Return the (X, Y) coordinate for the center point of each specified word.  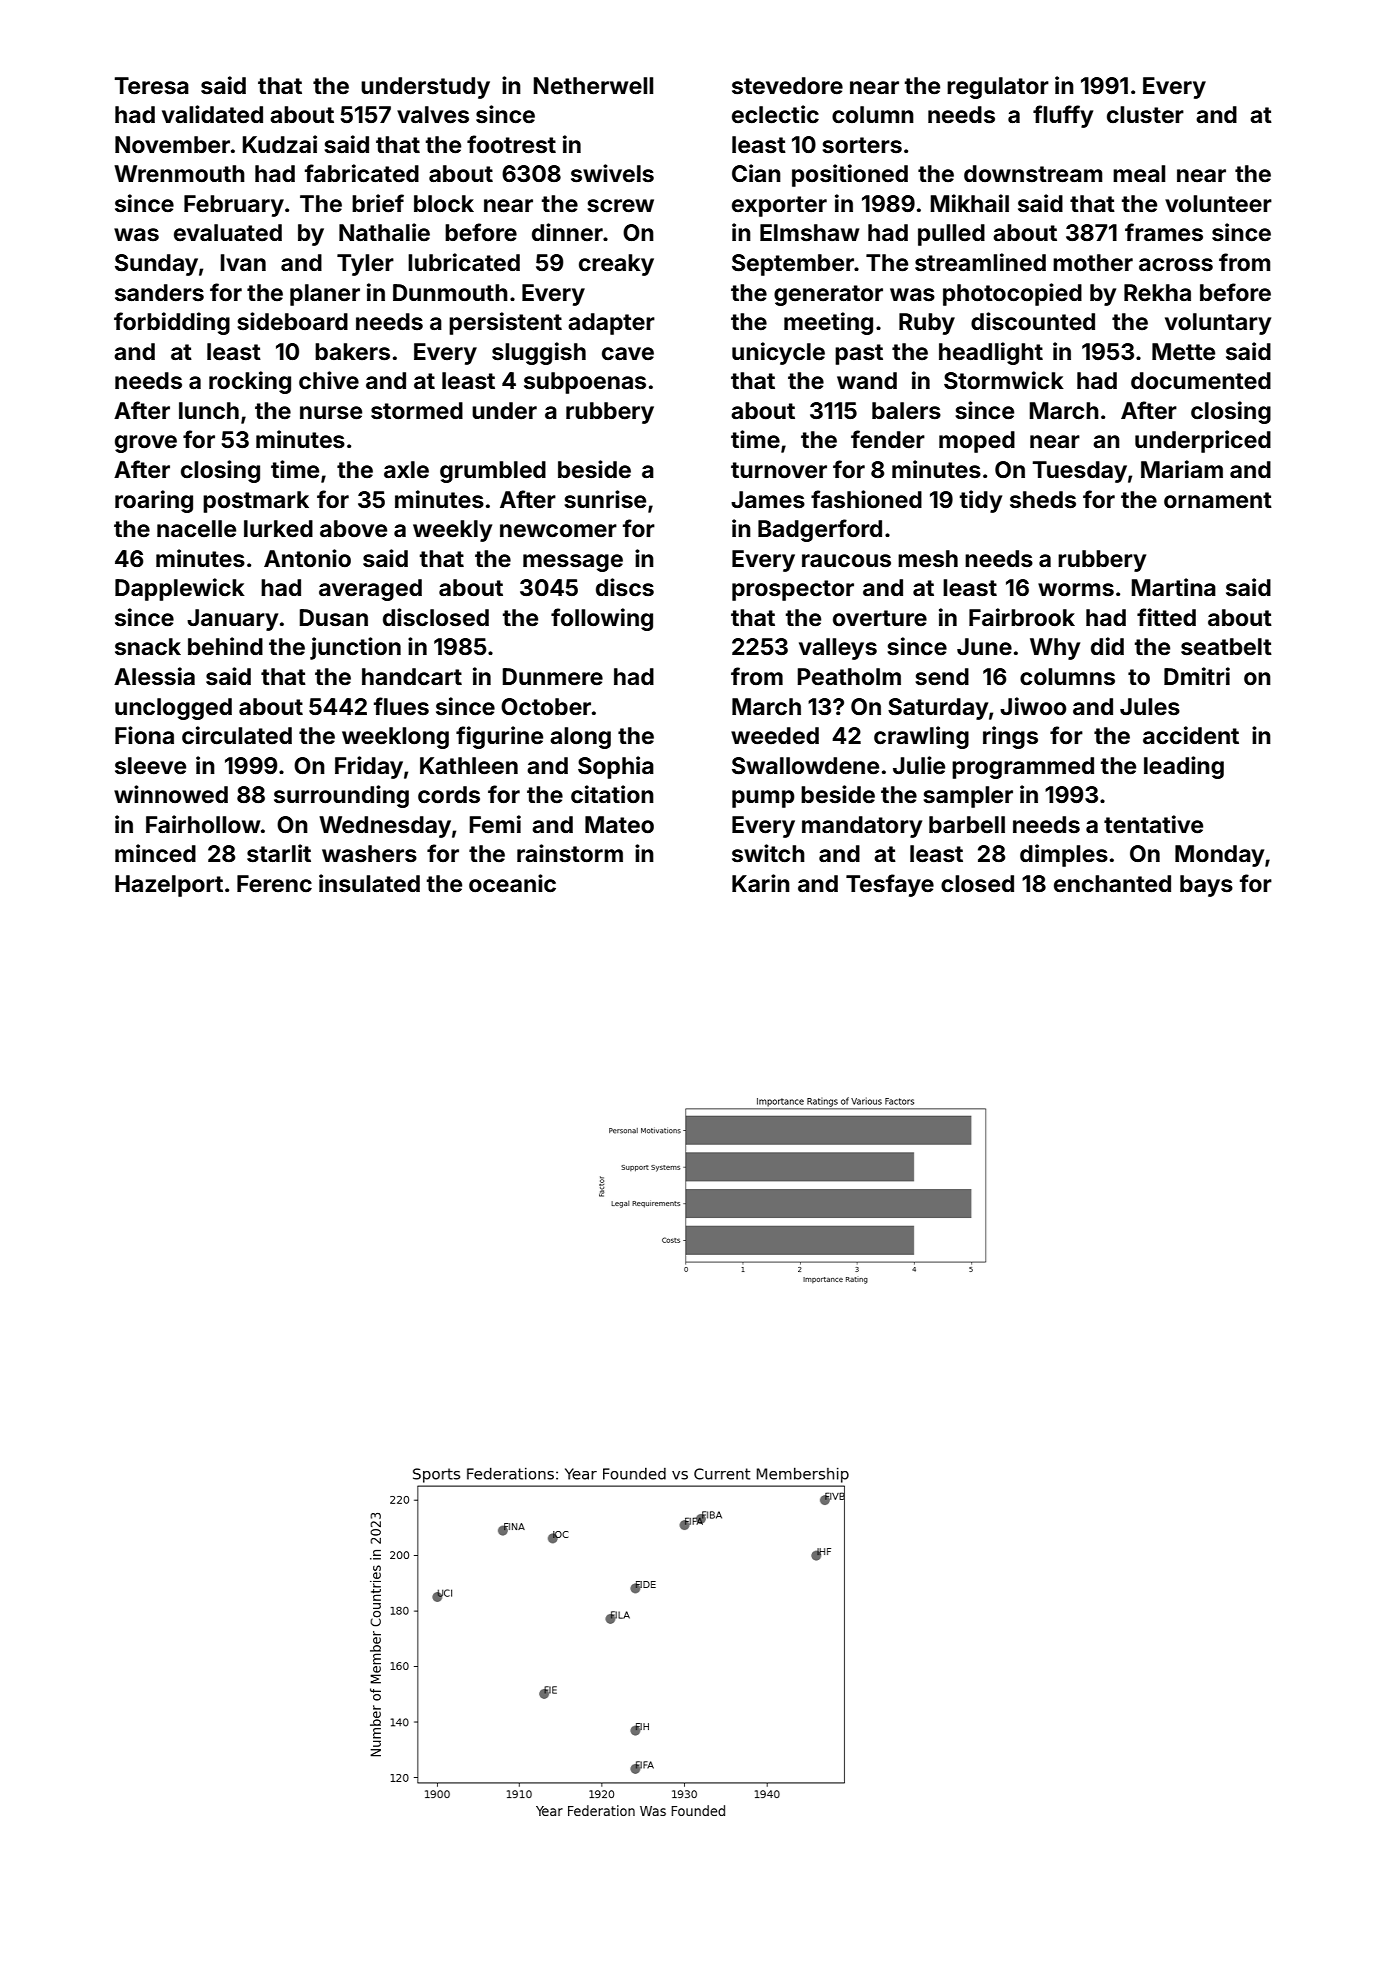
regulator (998, 88)
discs (625, 587)
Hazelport (169, 886)
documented (1201, 381)
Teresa (152, 86)
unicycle (778, 353)
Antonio (307, 558)
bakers (352, 352)
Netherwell (593, 86)
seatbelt (1226, 647)
